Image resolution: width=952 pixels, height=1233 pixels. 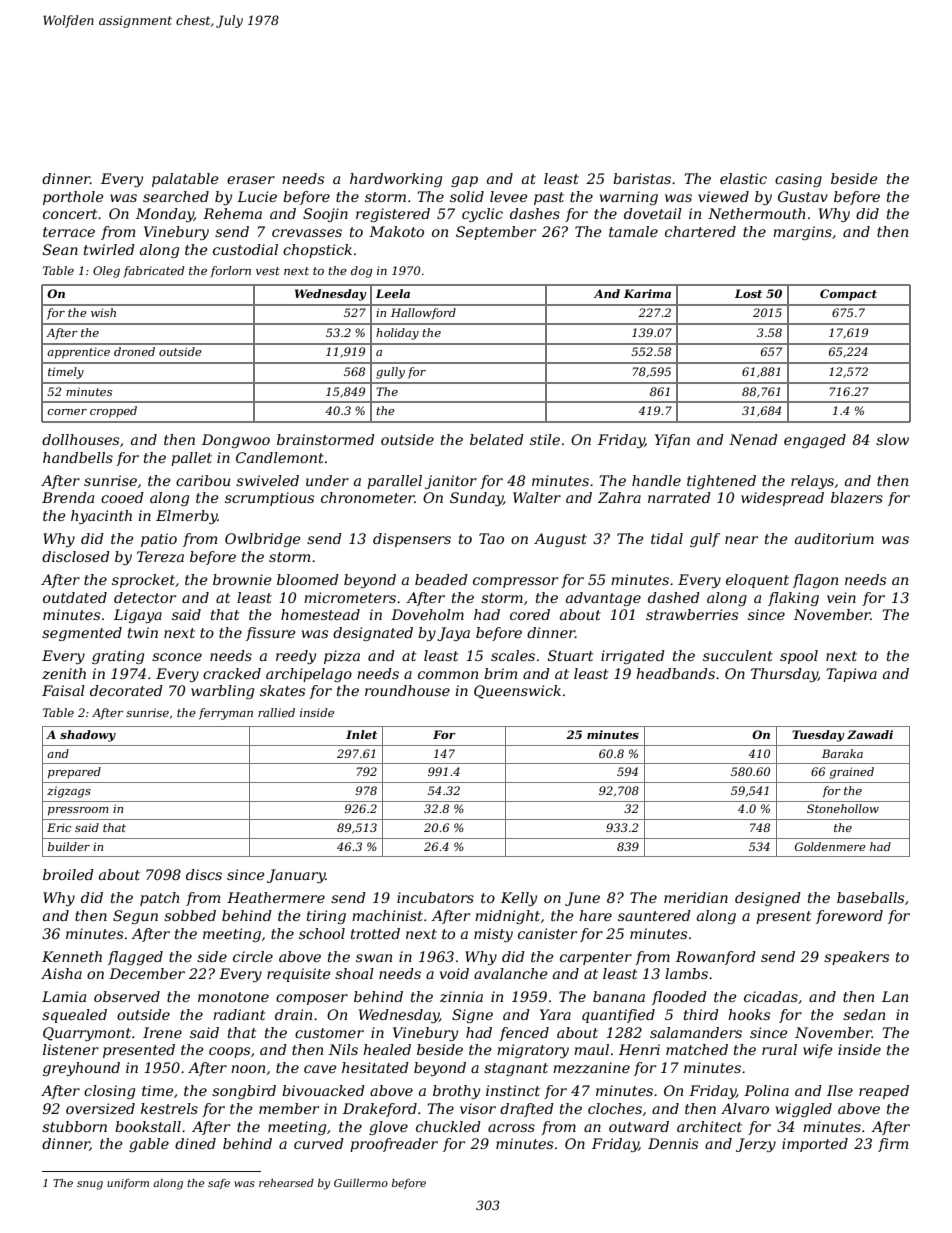 I want to click on Walter, so click(x=537, y=497).
